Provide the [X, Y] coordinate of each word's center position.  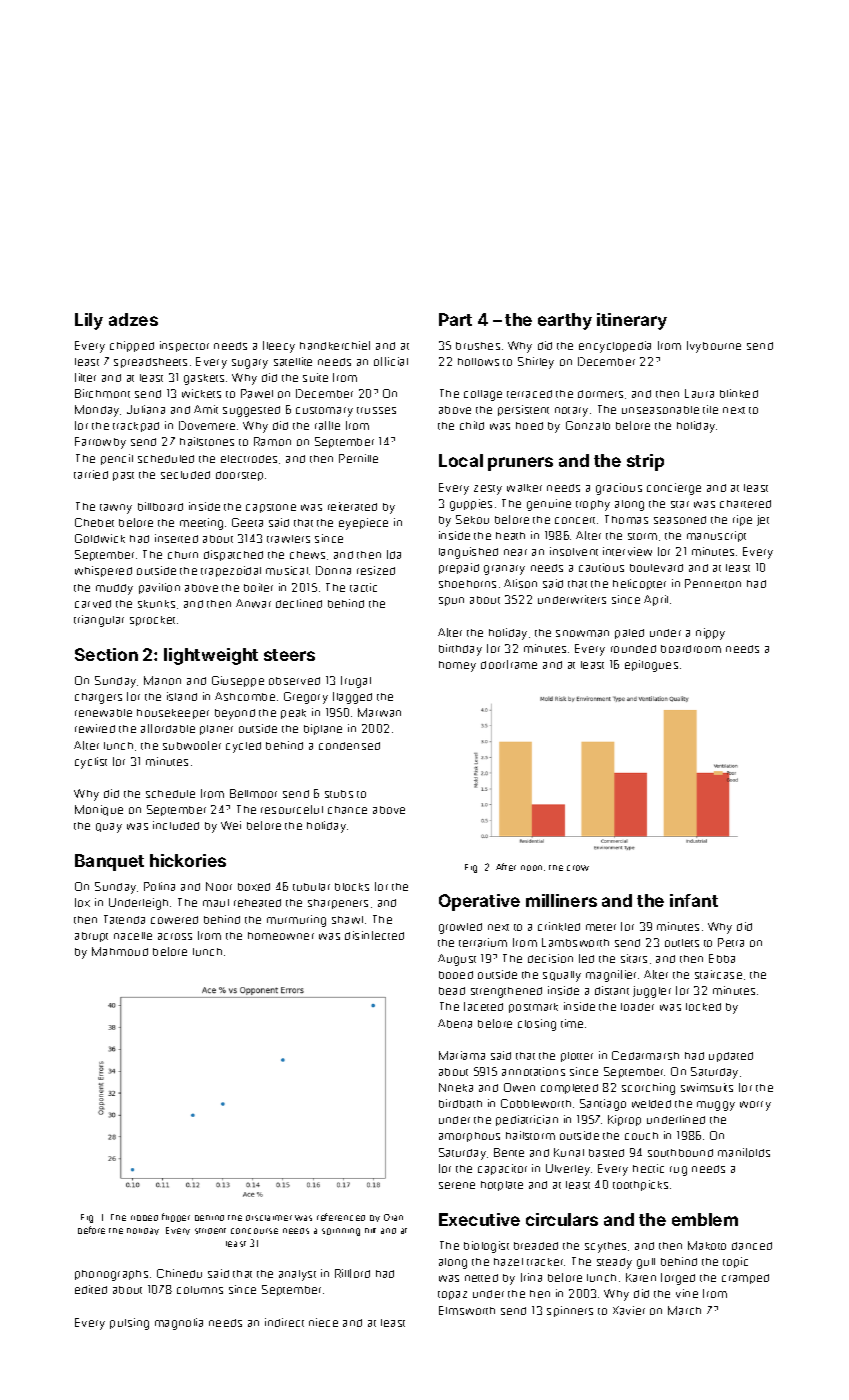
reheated [257, 903]
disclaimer [269, 1218]
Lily [89, 321]
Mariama [462, 1055]
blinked [739, 393]
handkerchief [335, 345]
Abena [455, 1023]
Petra [731, 942]
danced [752, 1246]
